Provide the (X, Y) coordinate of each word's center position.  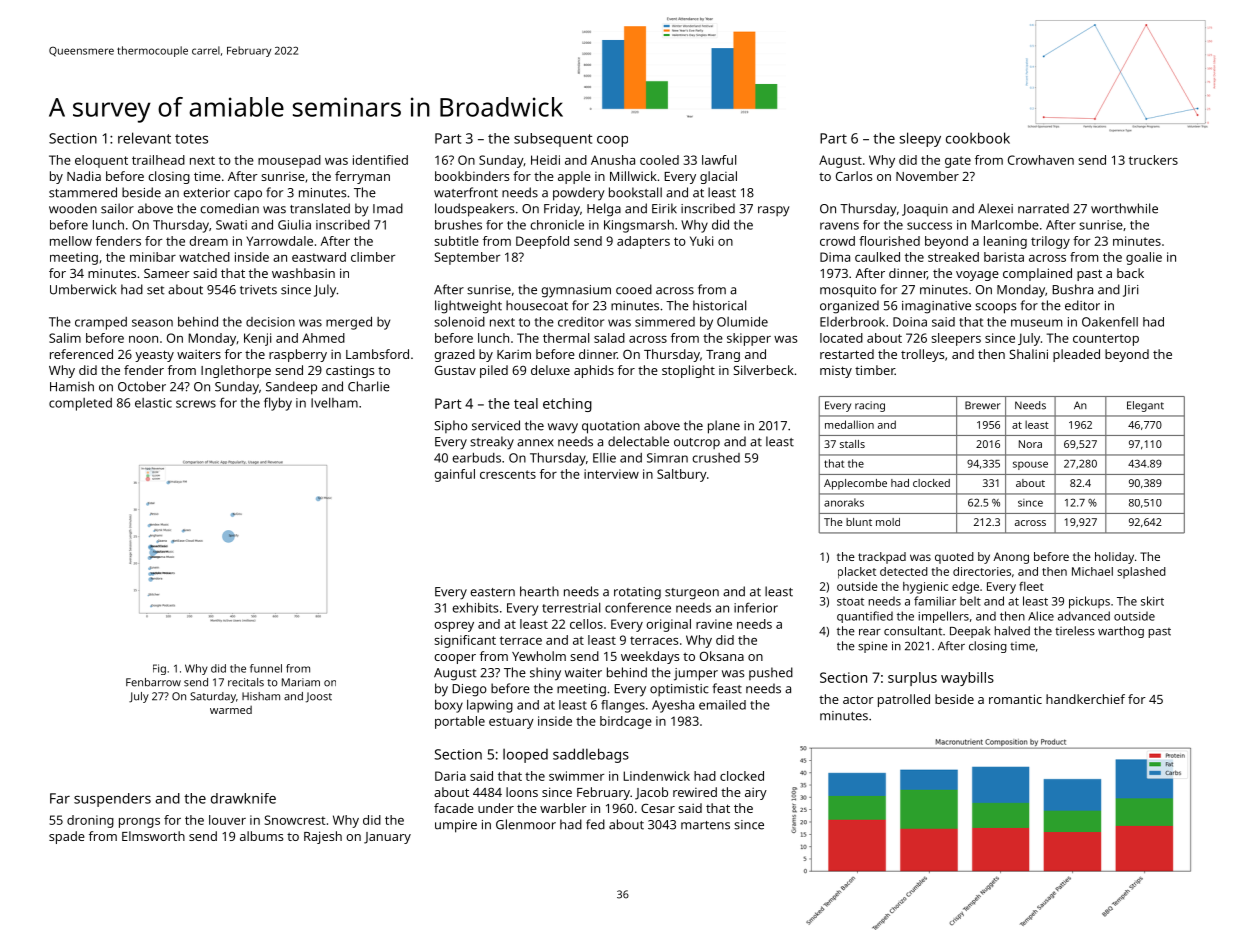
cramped (101, 323)
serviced (496, 425)
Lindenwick (656, 776)
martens (705, 825)
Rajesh (323, 837)
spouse (1030, 465)
